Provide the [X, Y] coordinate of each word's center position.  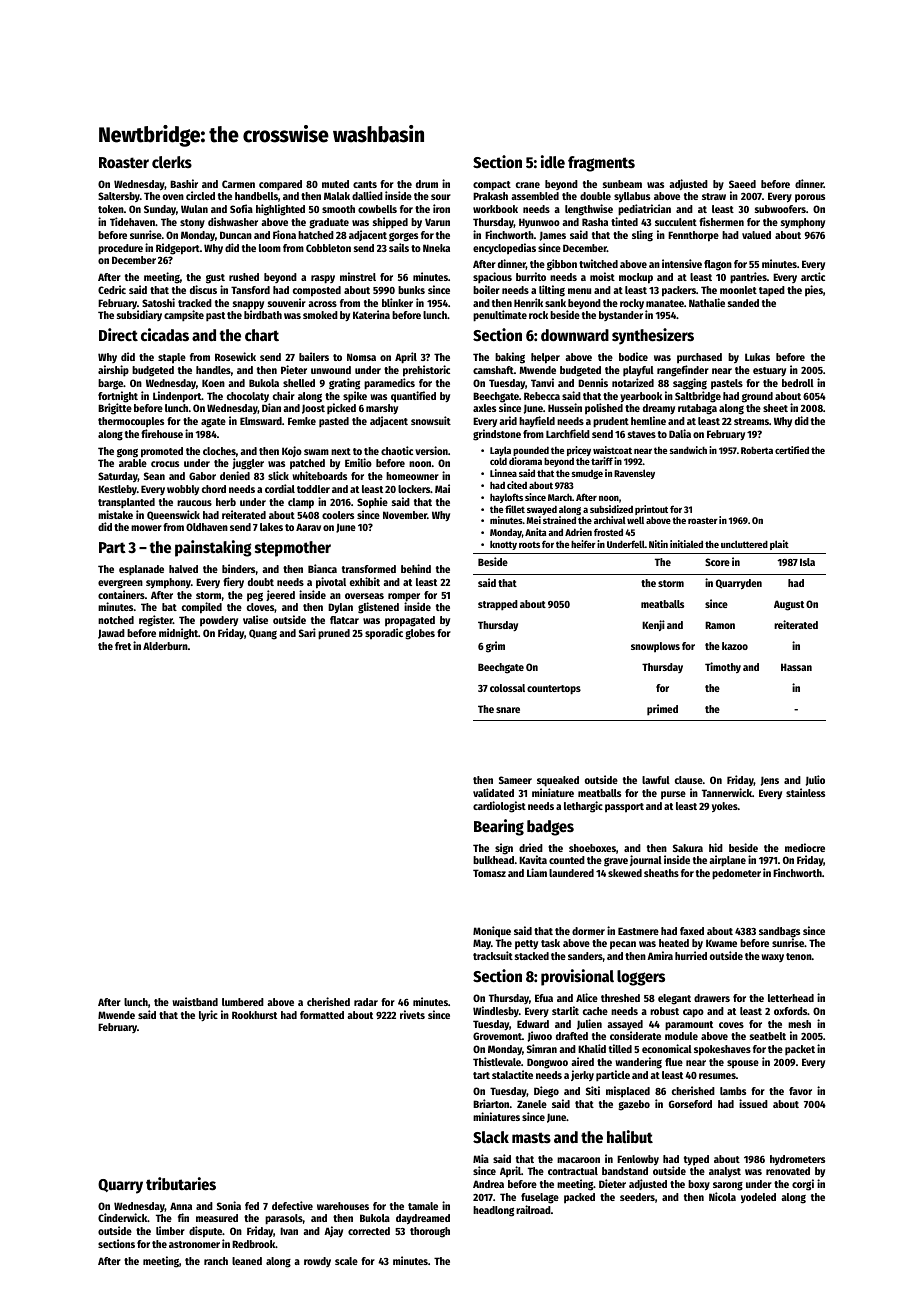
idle [553, 162]
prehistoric [426, 371]
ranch [216, 1261]
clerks [172, 162]
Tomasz [489, 873]
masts [531, 1138]
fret [123, 646]
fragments [601, 164]
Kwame [721, 943]
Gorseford [690, 1104]
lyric [208, 1015]
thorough [430, 1232]
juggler [248, 464]
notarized [633, 382]
